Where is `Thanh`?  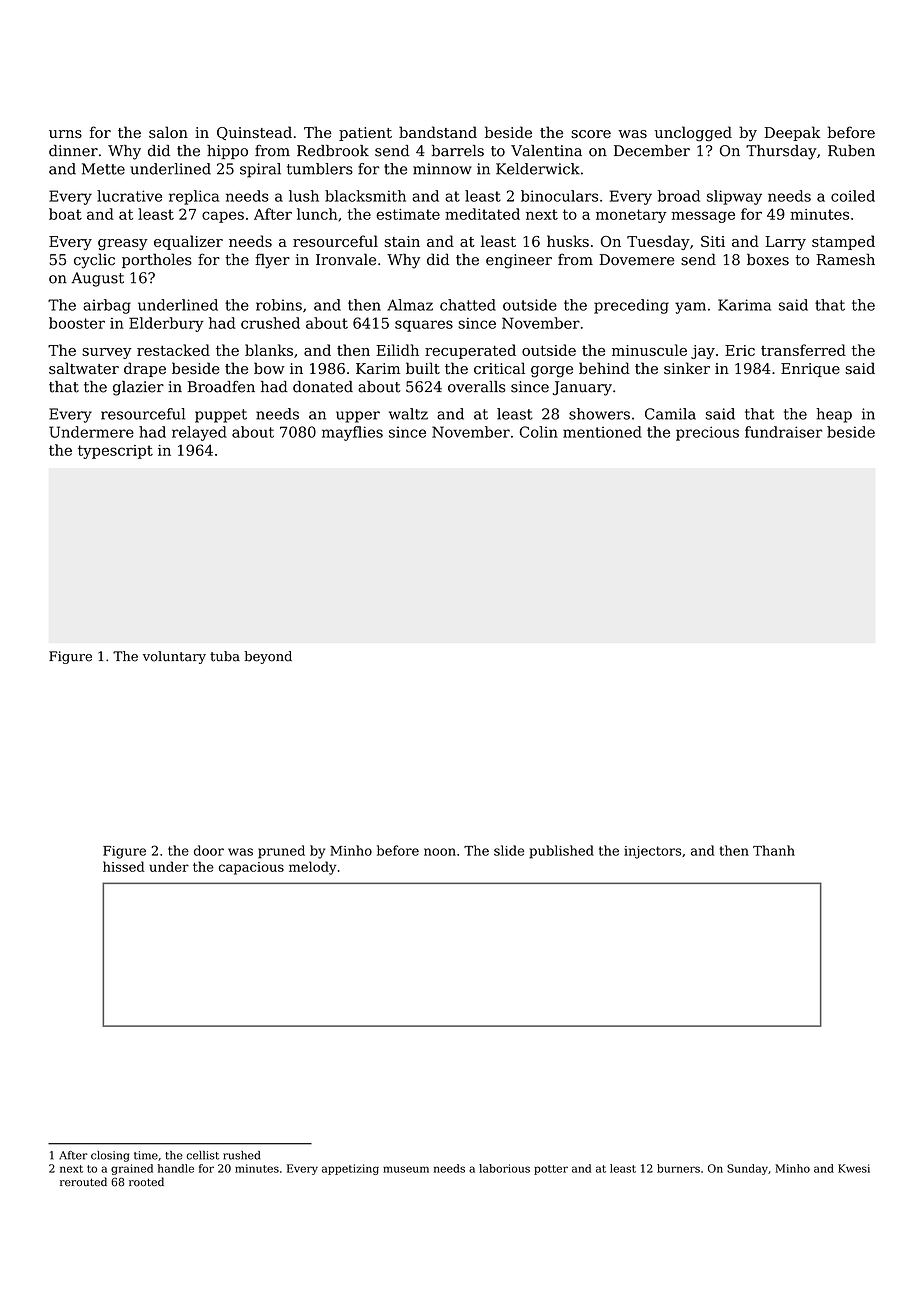
Thanh is located at coordinates (774, 850).
